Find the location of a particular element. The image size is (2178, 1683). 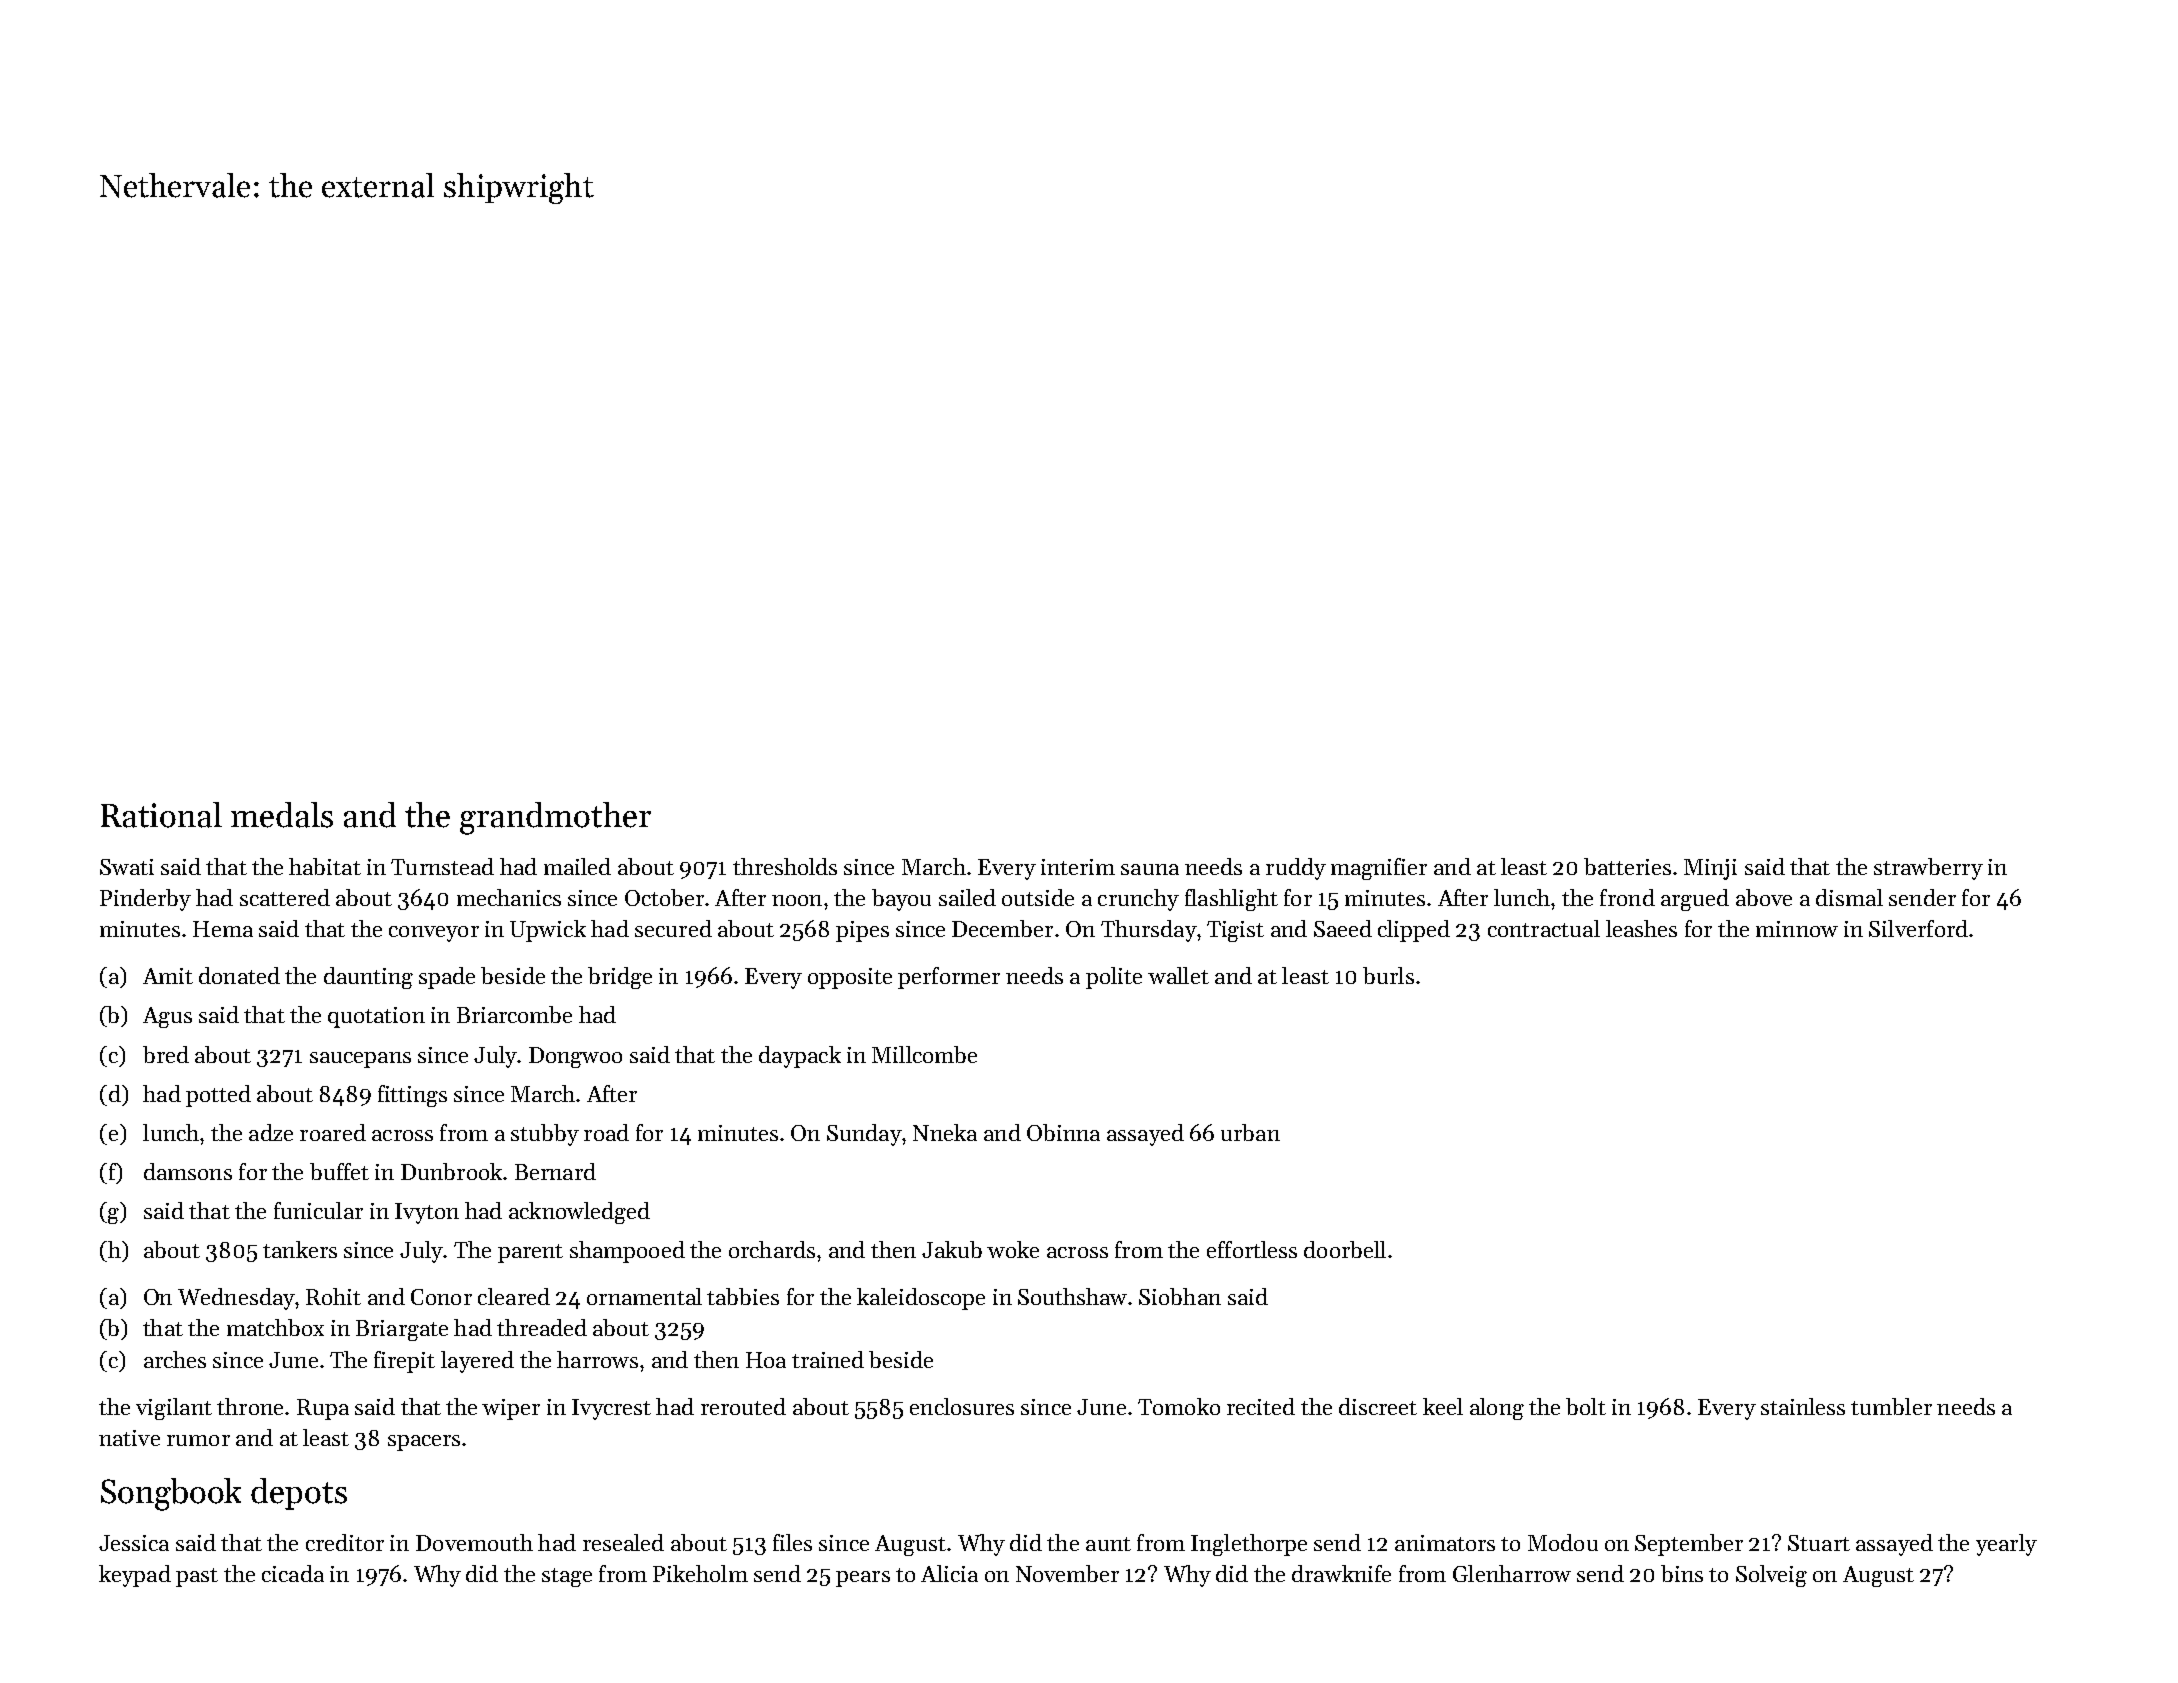

thresholds is located at coordinates (785, 866).
